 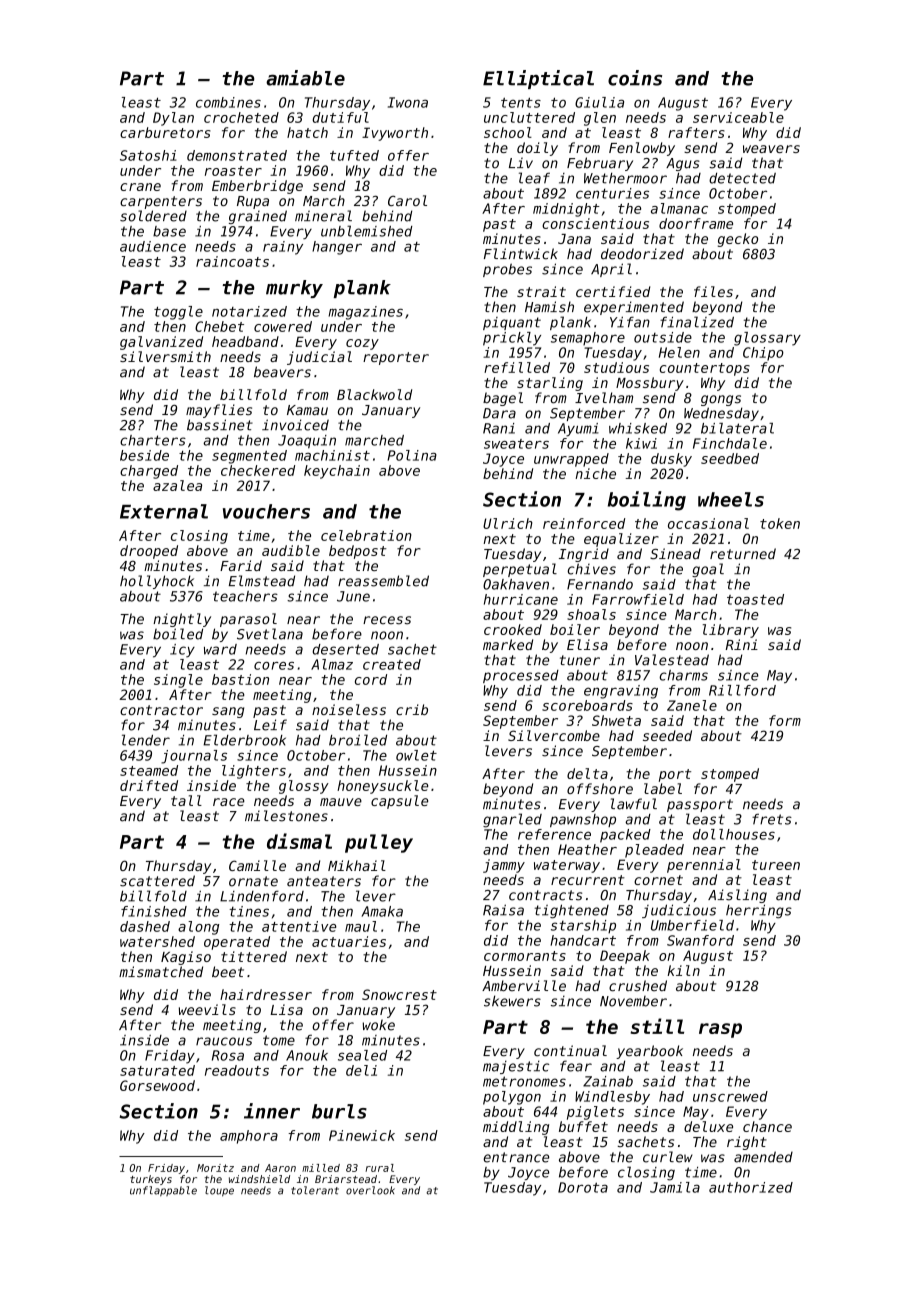 What do you see at coordinates (742, 178) in the screenshot?
I see `detected` at bounding box center [742, 178].
